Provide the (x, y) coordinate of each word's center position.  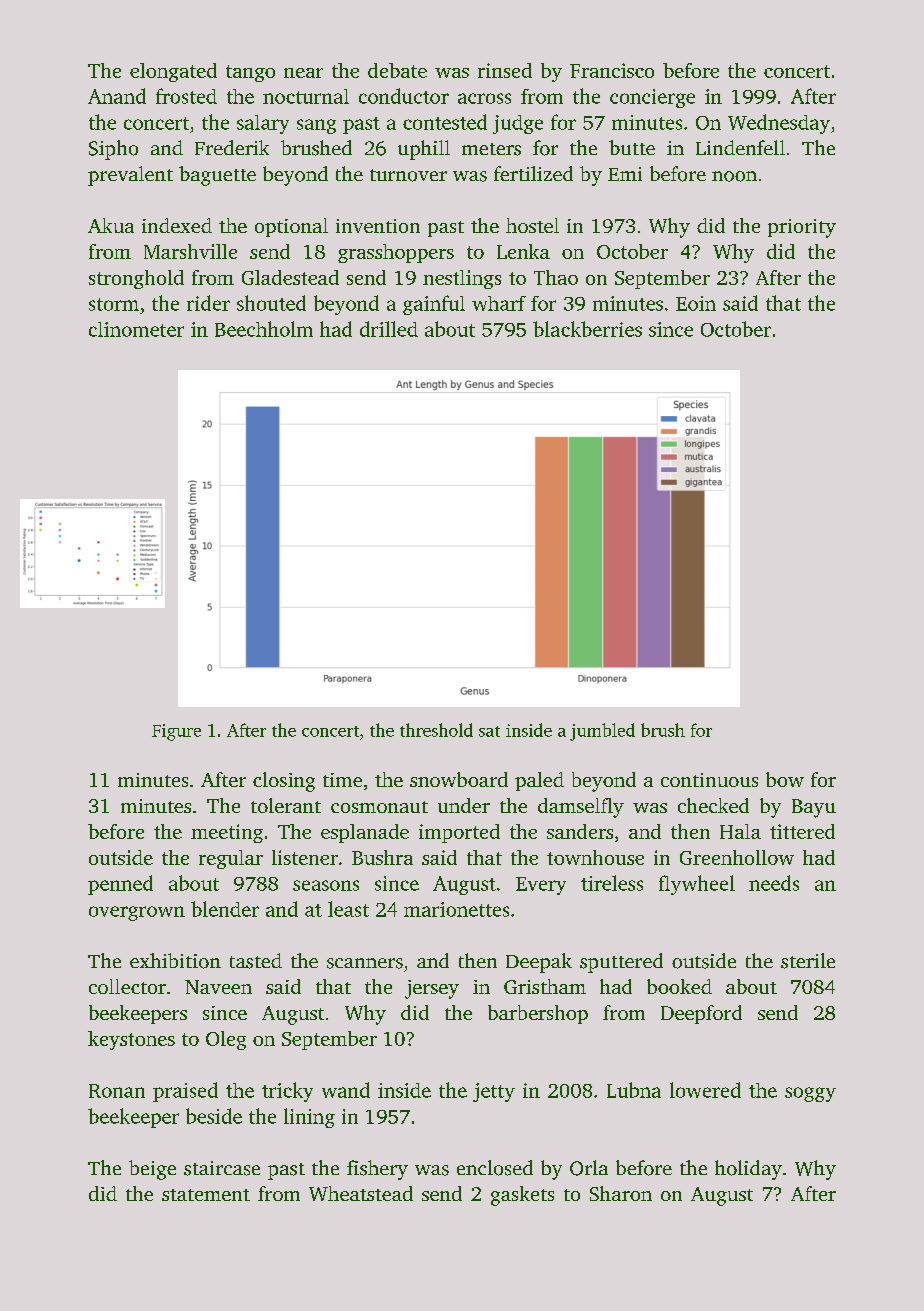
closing (284, 782)
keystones (131, 1040)
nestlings (462, 279)
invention (378, 226)
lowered (705, 1090)
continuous (709, 780)
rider (208, 303)
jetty (494, 1092)
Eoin (696, 303)
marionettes (456, 909)
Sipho (113, 150)
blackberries (587, 329)
